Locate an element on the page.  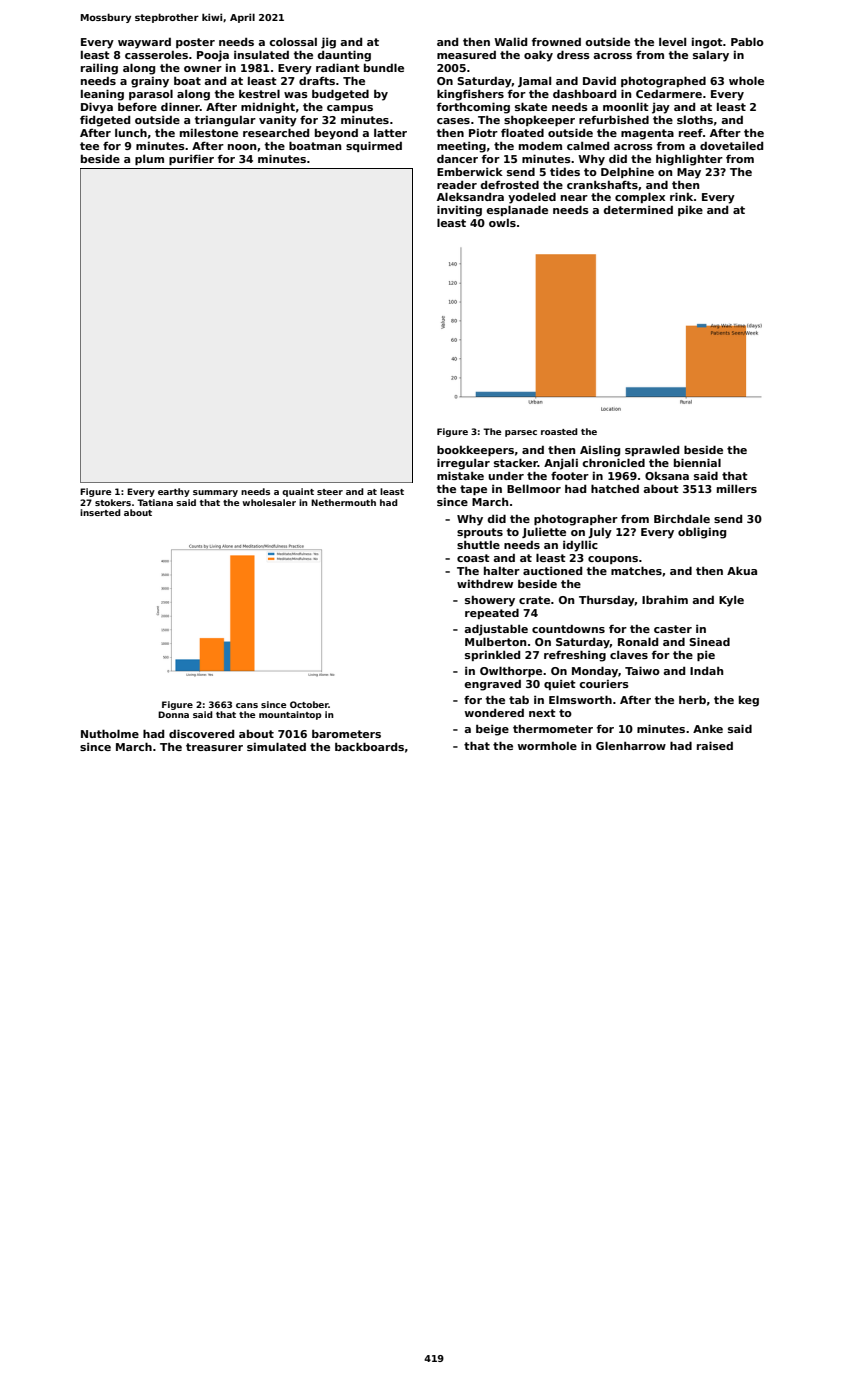
barometers is located at coordinates (346, 734).
